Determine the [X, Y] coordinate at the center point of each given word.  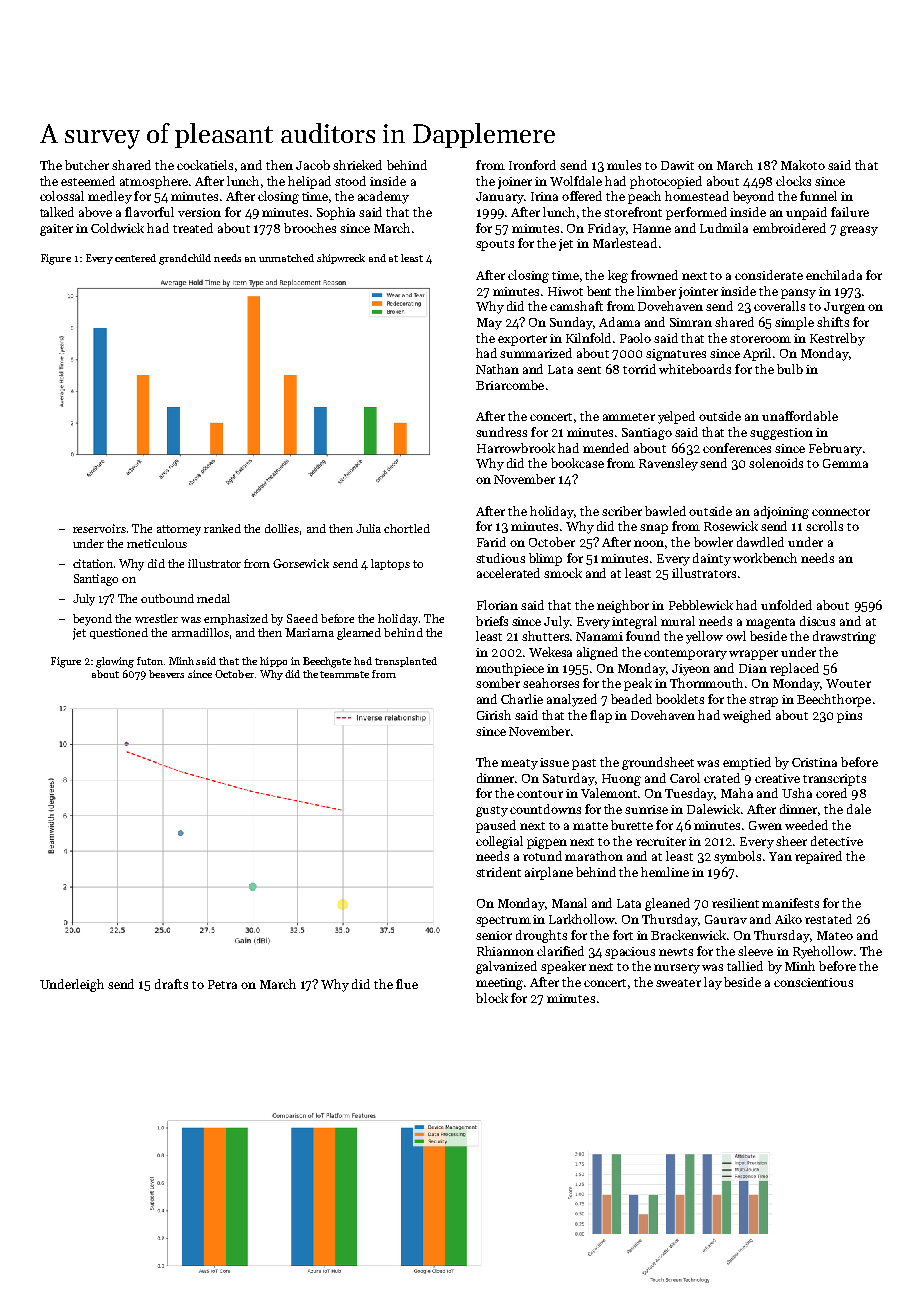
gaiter [56, 230]
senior [494, 935]
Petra [222, 984]
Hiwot [565, 291]
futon [150, 661]
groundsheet [658, 763]
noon [649, 543]
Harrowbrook [516, 448]
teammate [344, 674]
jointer [698, 293]
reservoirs [99, 528]
